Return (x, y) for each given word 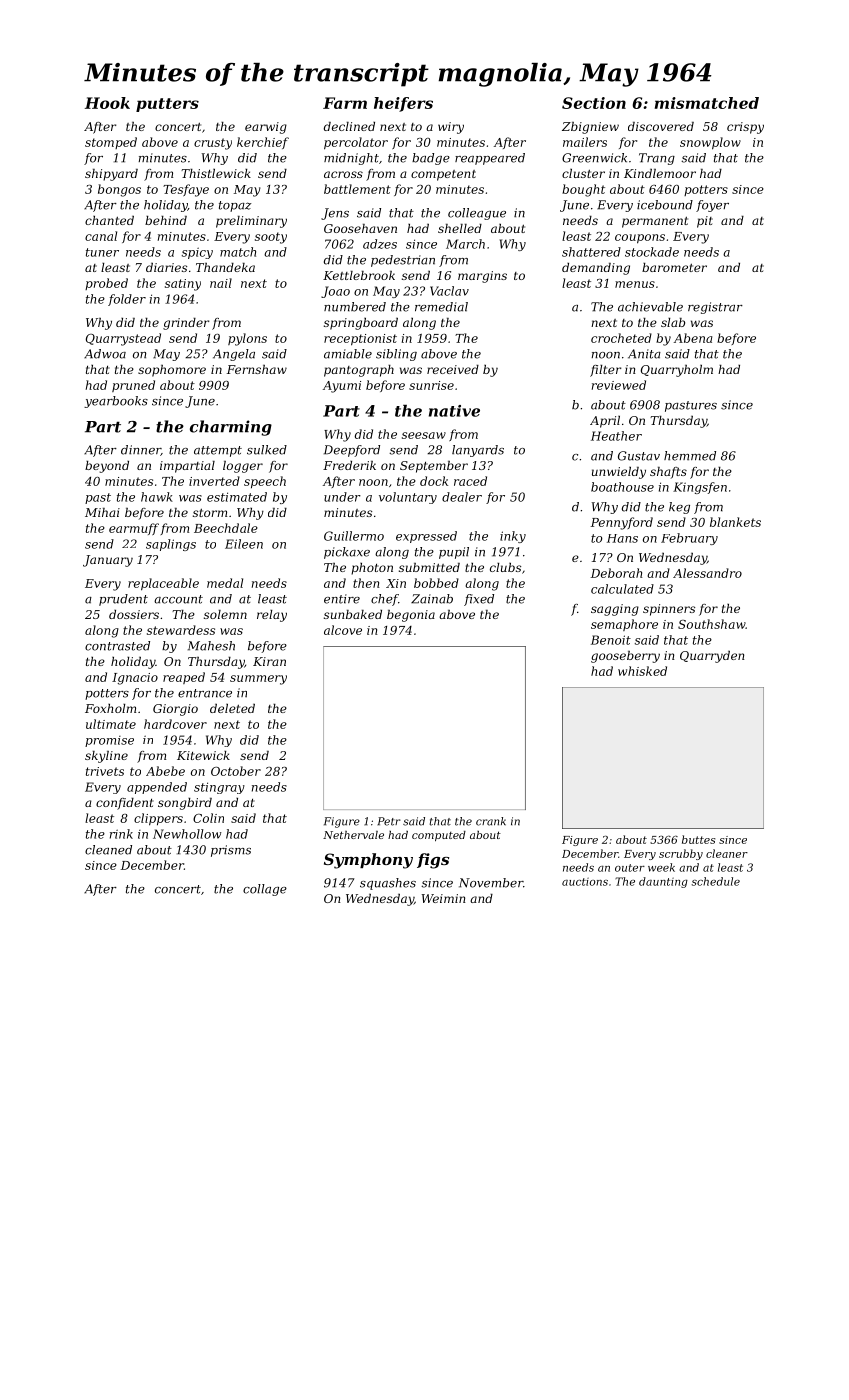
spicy (197, 253)
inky (513, 537)
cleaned (108, 850)
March (465, 244)
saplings (171, 545)
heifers (403, 104)
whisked (642, 671)
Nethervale (353, 835)
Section (594, 103)
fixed (479, 600)
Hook (107, 103)
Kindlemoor (660, 173)
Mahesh (211, 646)
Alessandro (707, 573)
